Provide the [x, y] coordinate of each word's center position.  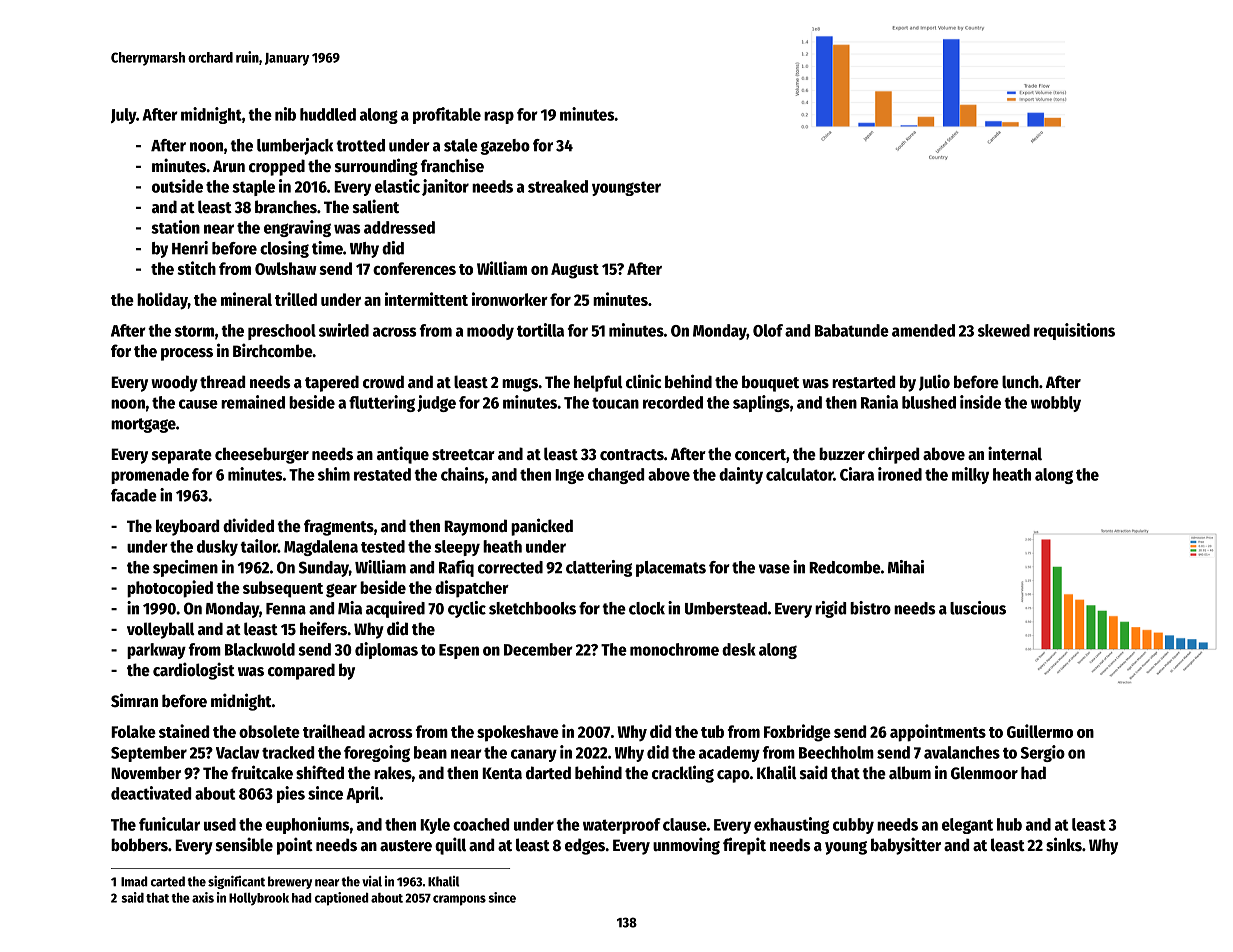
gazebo [505, 147]
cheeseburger [262, 455]
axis [203, 897]
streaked [558, 186]
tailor [259, 546]
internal [1015, 453]
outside [177, 186]
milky [970, 475]
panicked [542, 527]
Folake [133, 731]
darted [548, 773]
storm [194, 331]
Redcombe [845, 567]
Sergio [1043, 753]
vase [774, 569]
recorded [673, 402]
